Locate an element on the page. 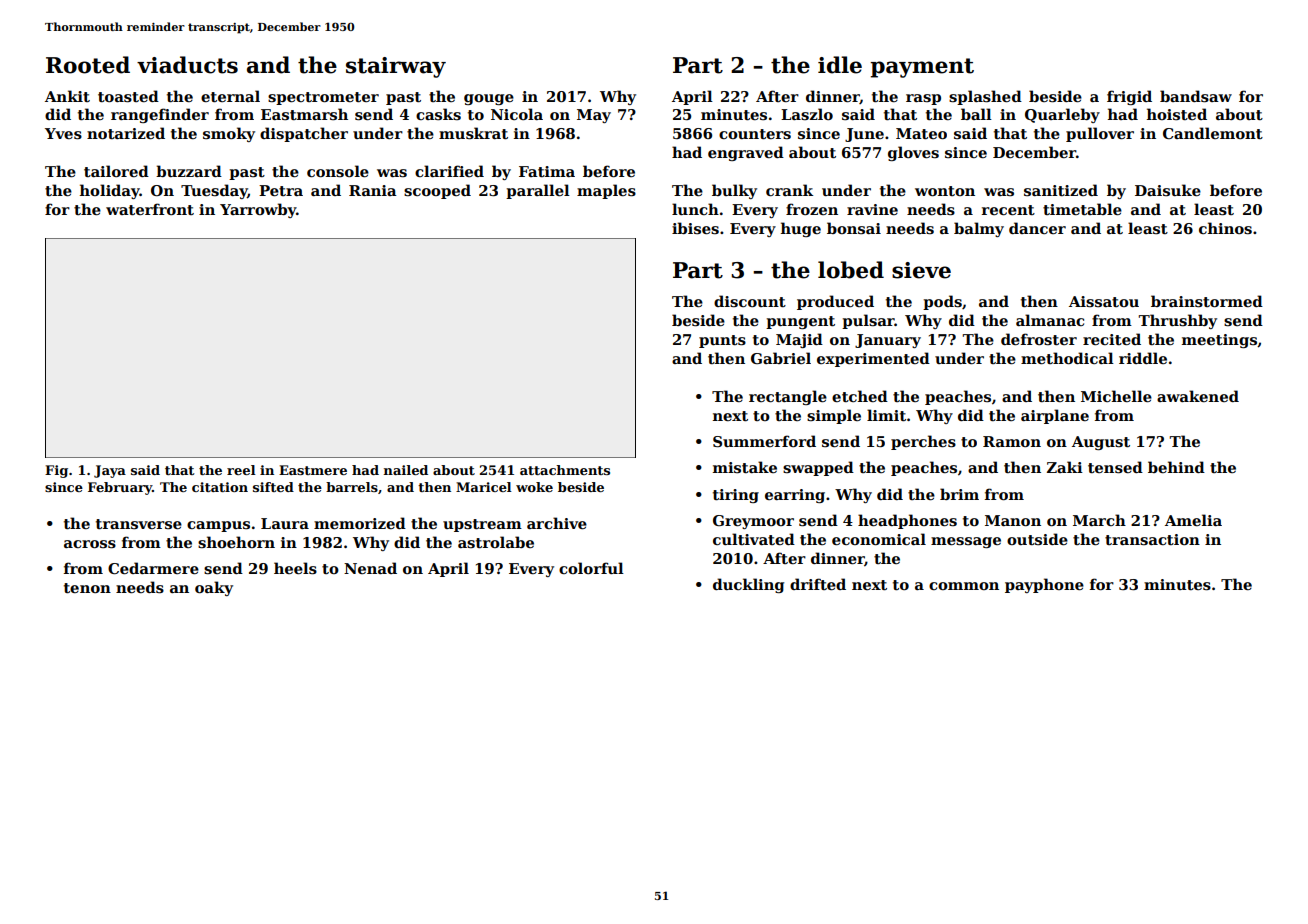  waterfront is located at coordinates (150, 209).
